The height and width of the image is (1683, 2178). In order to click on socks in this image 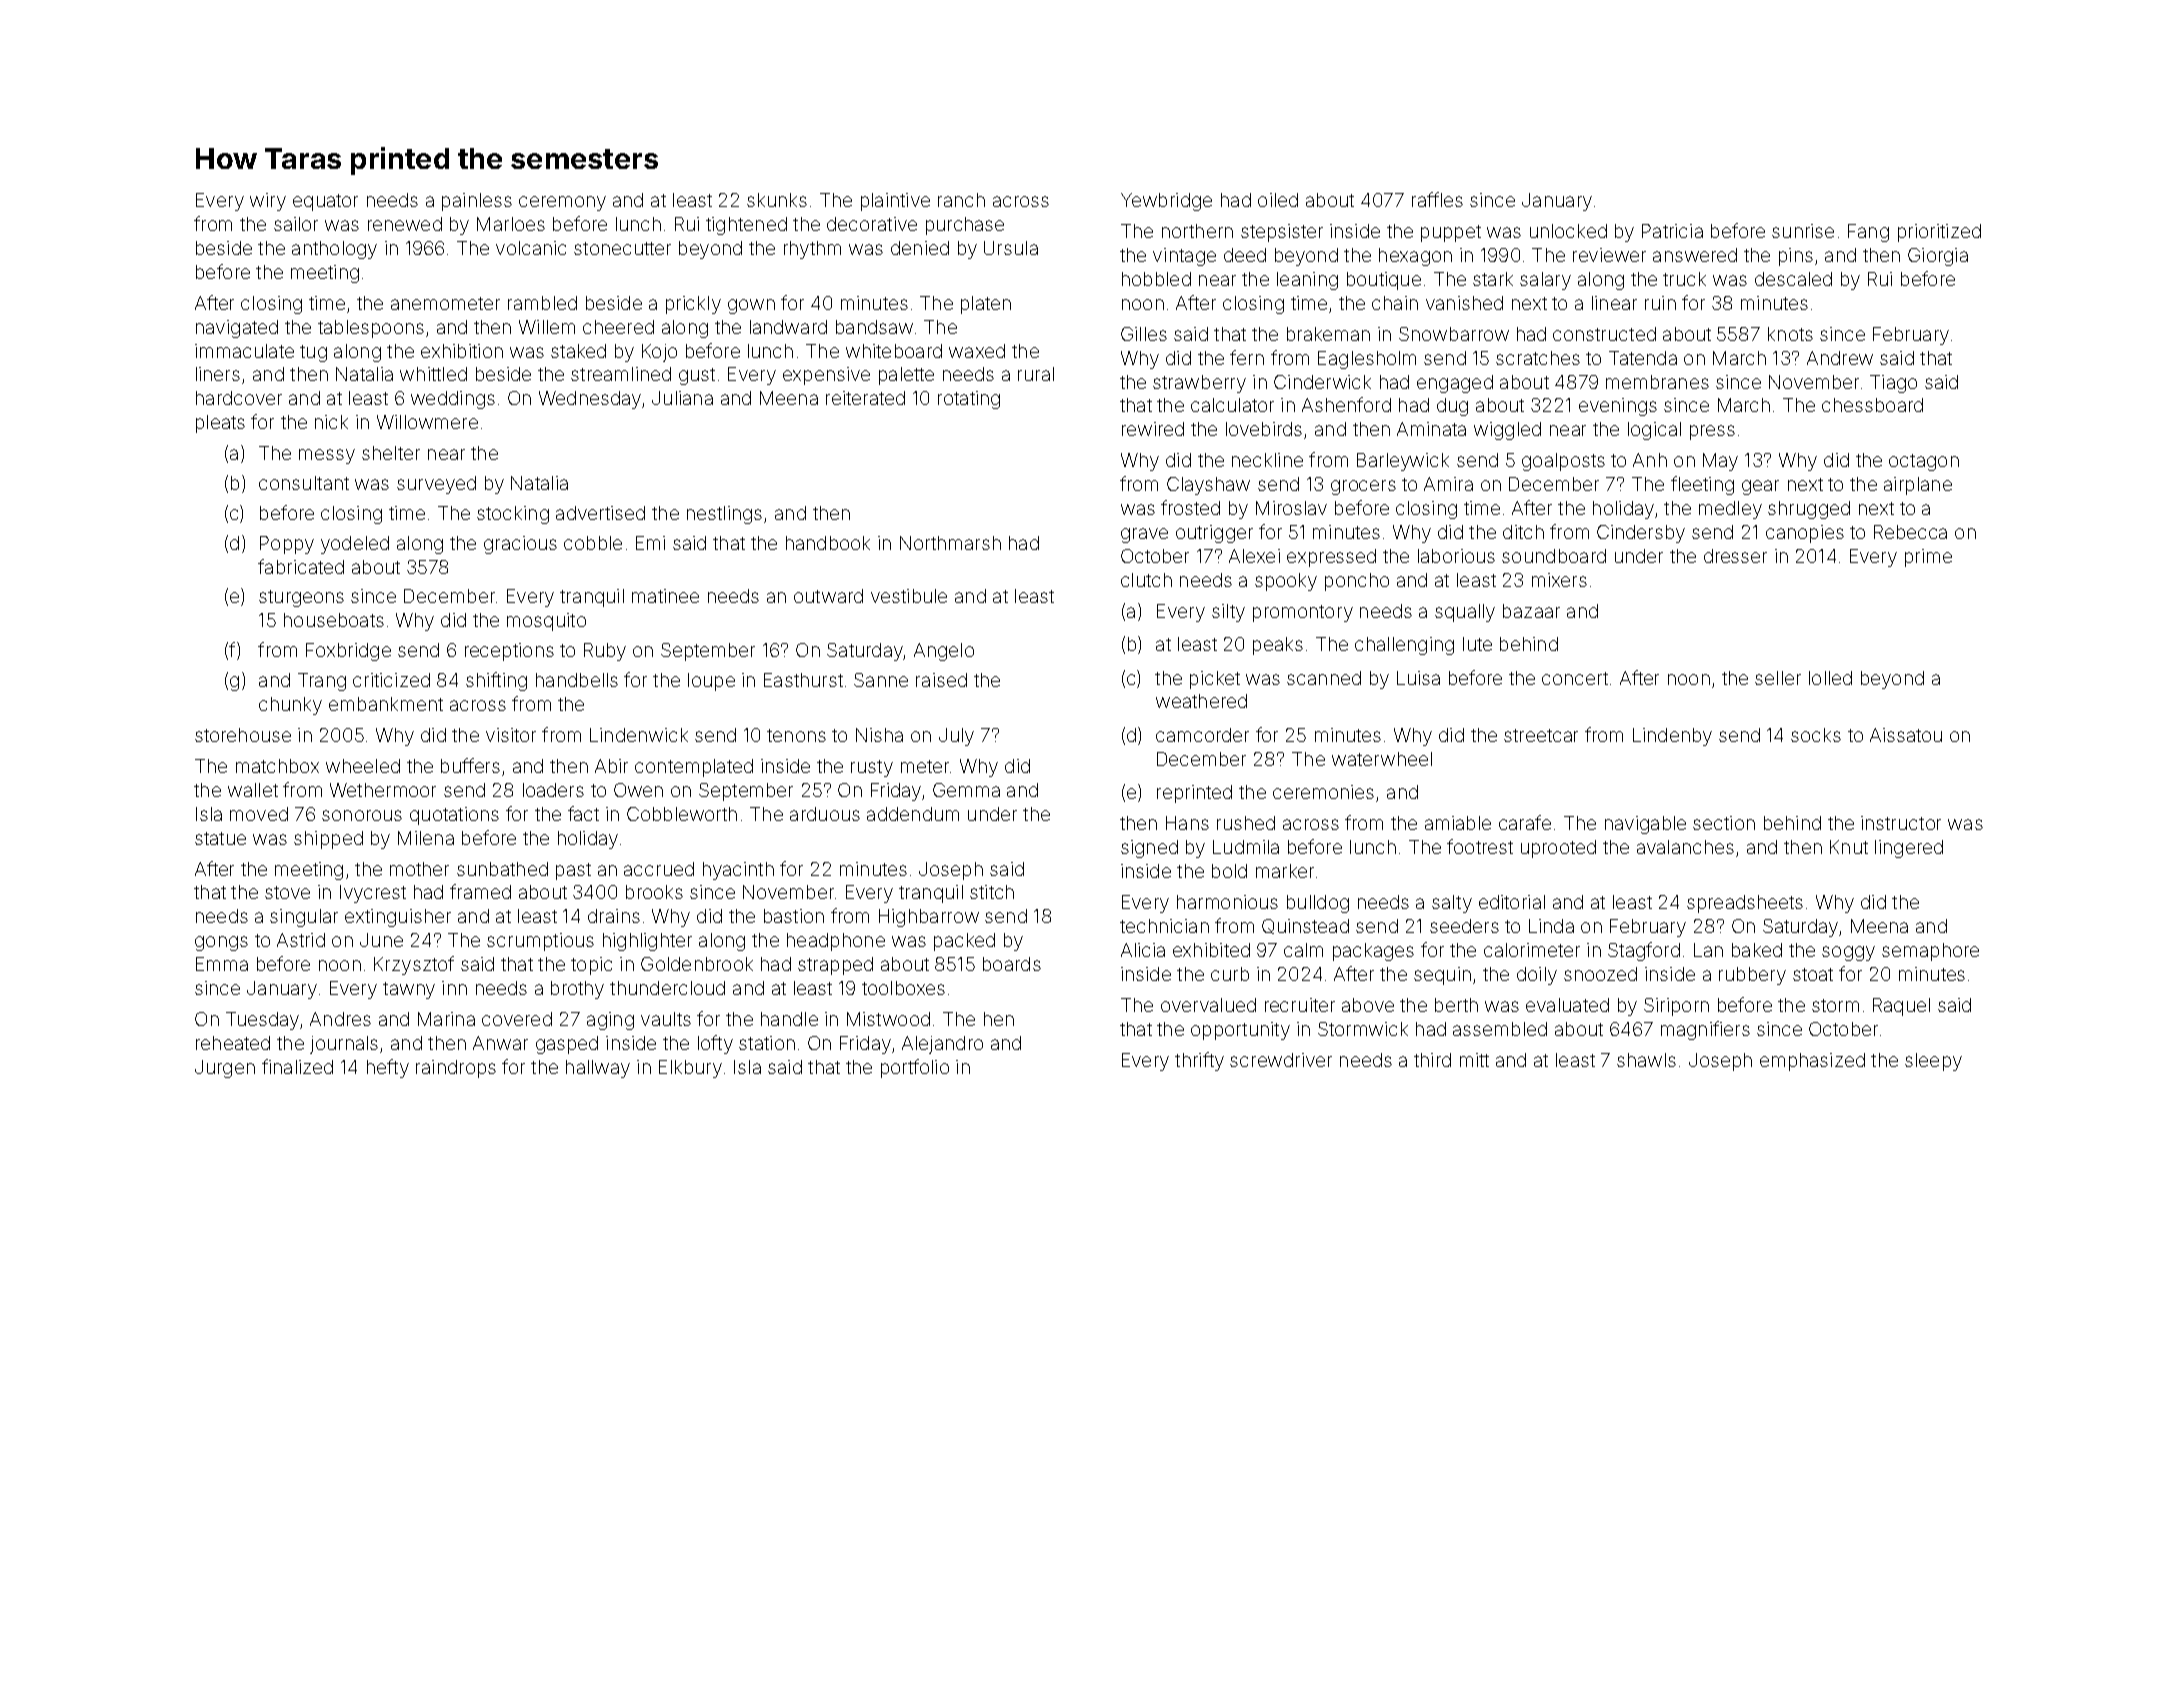, I will do `click(1816, 735)`.
